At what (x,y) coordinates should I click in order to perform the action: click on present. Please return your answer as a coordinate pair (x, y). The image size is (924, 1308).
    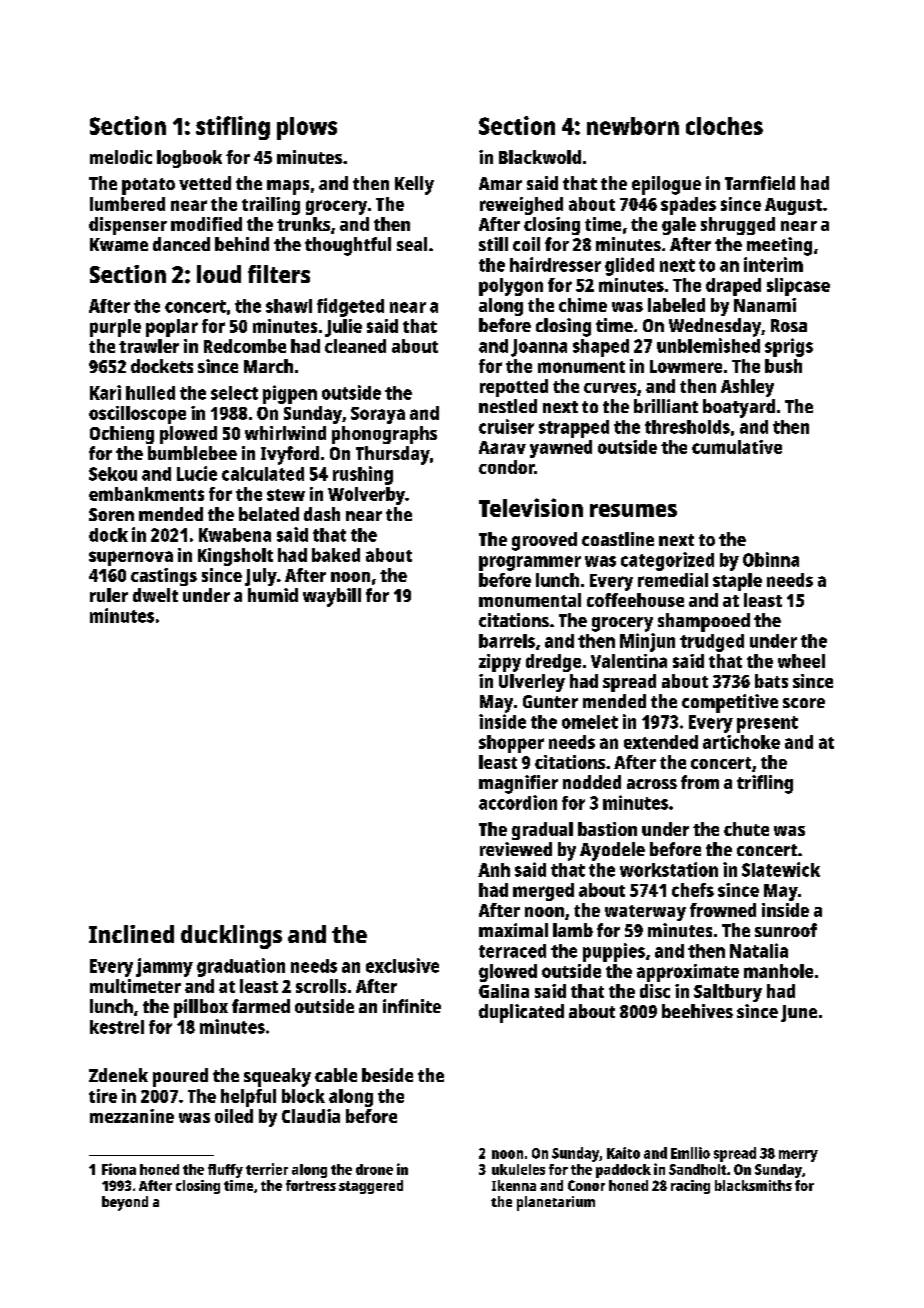
    Looking at the image, I should click on (767, 724).
